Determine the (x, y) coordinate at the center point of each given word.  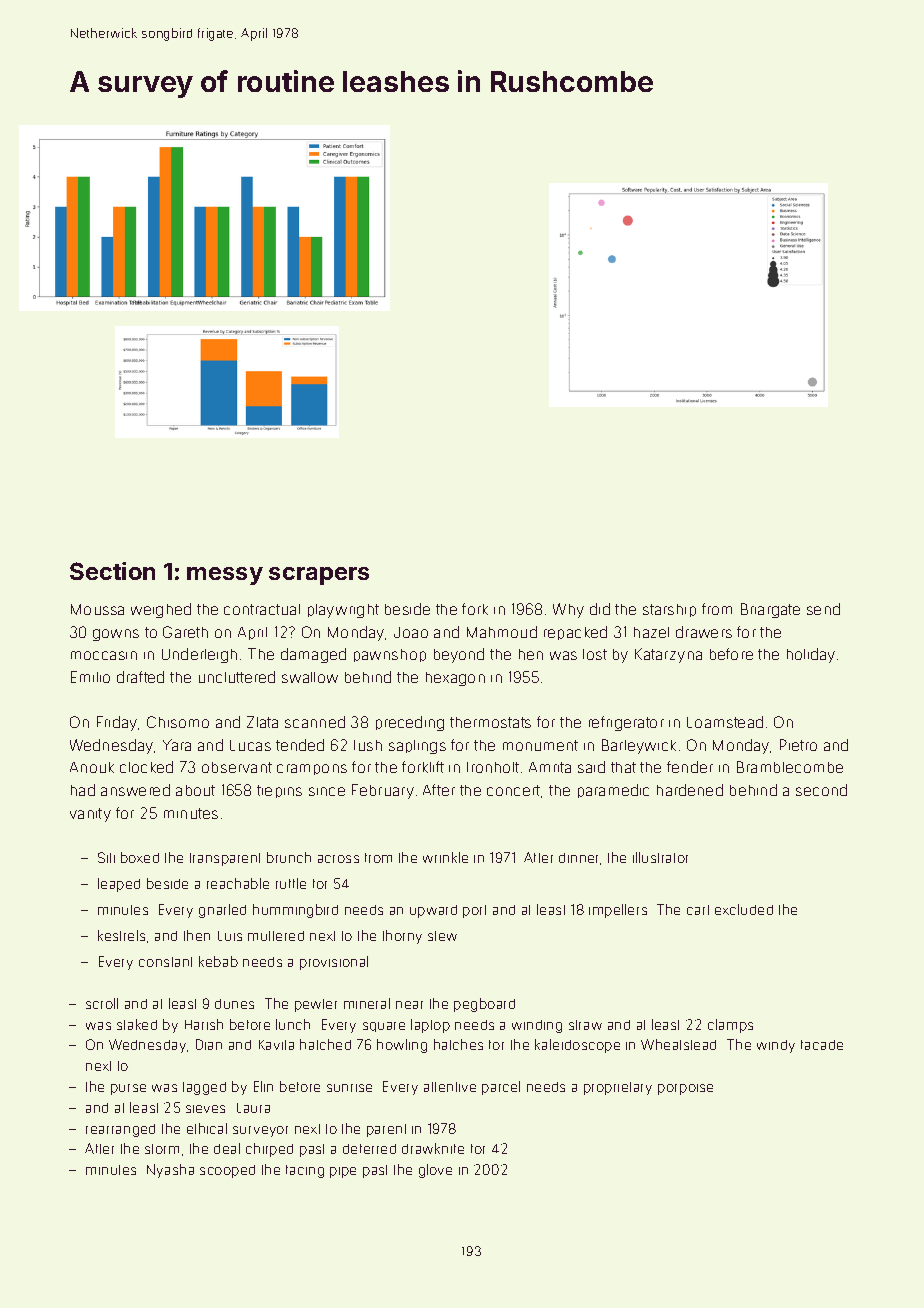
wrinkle (445, 857)
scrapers (319, 576)
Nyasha (170, 1171)
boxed (140, 857)
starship (669, 610)
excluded (744, 909)
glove (435, 1171)
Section (112, 571)
